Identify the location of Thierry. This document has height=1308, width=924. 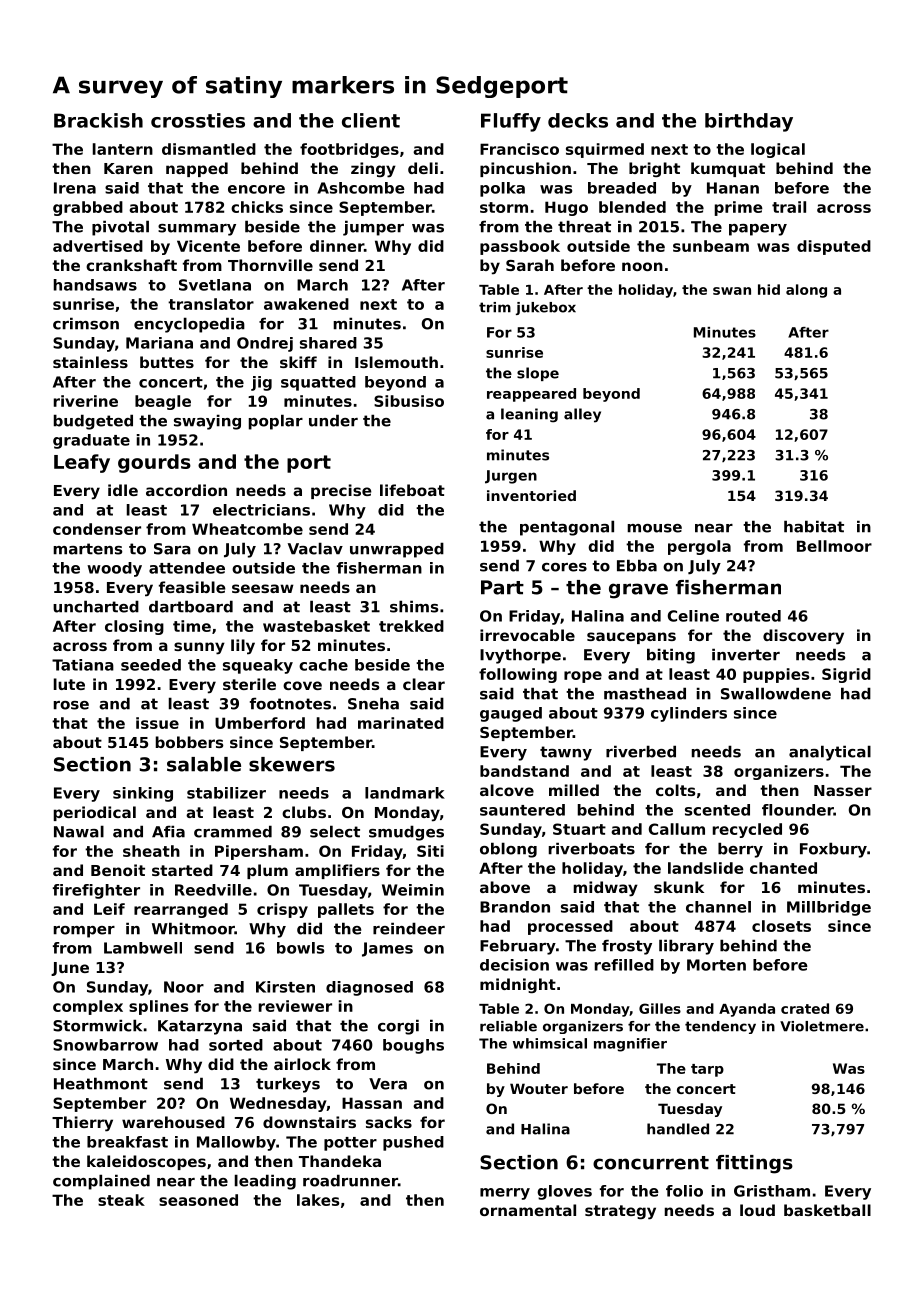
(82, 1124).
